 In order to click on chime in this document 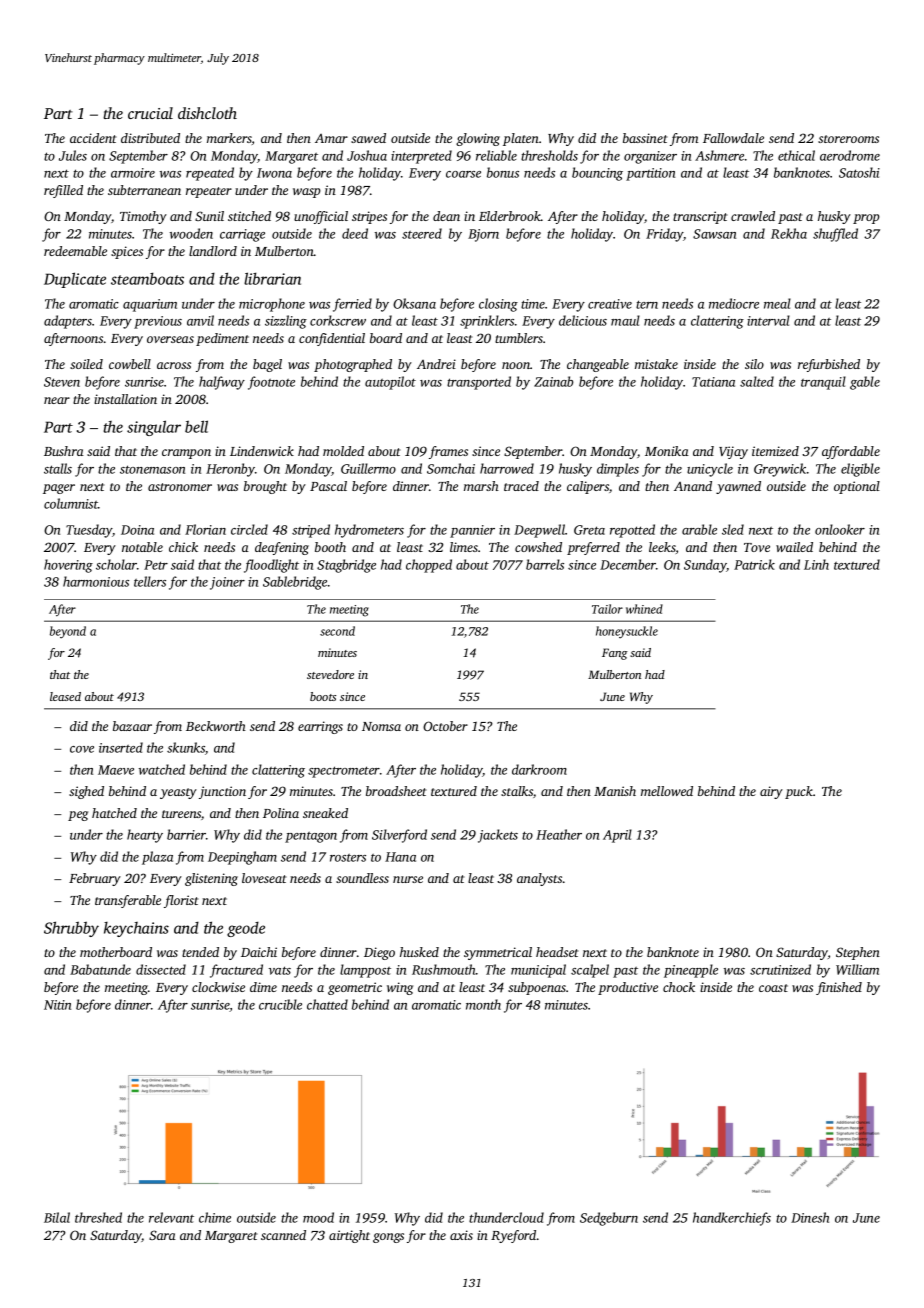, I will do `click(215, 1217)`.
